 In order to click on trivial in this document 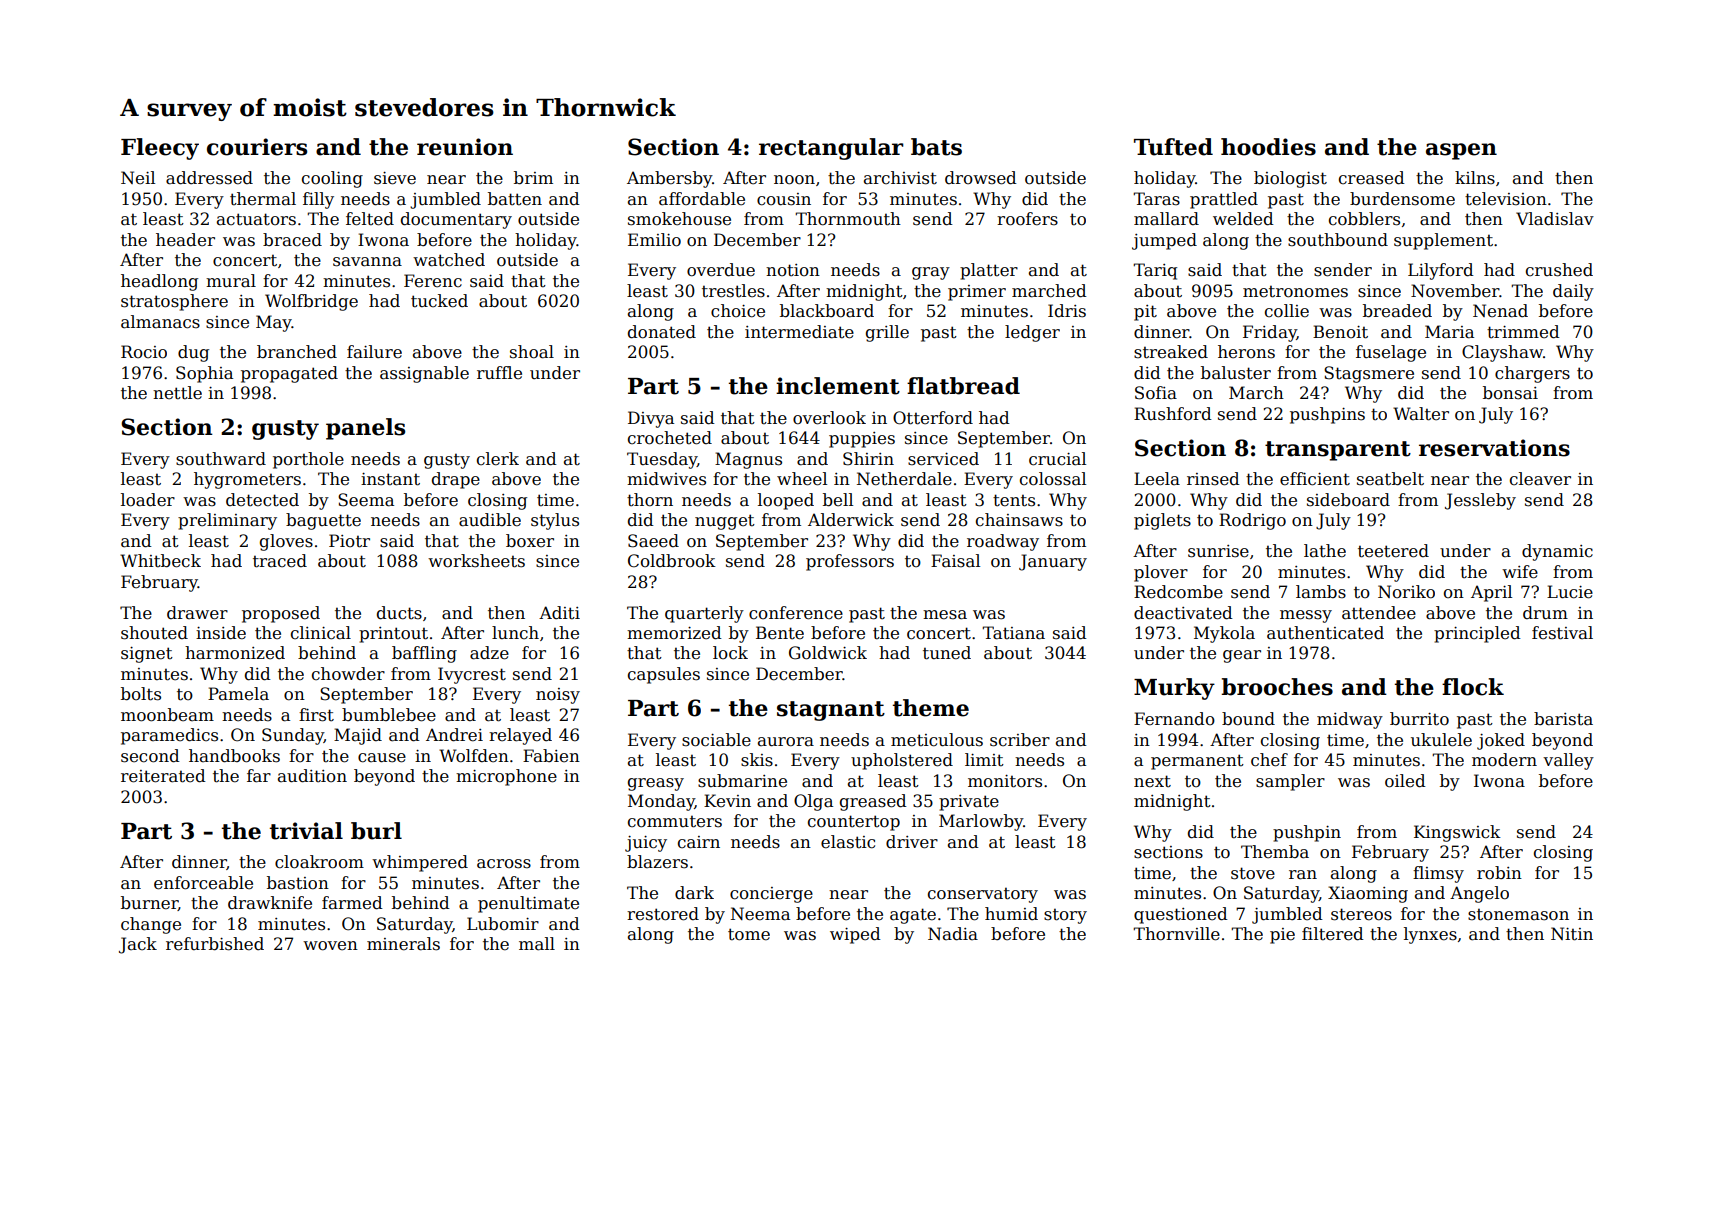, I will do `click(306, 831)`.
